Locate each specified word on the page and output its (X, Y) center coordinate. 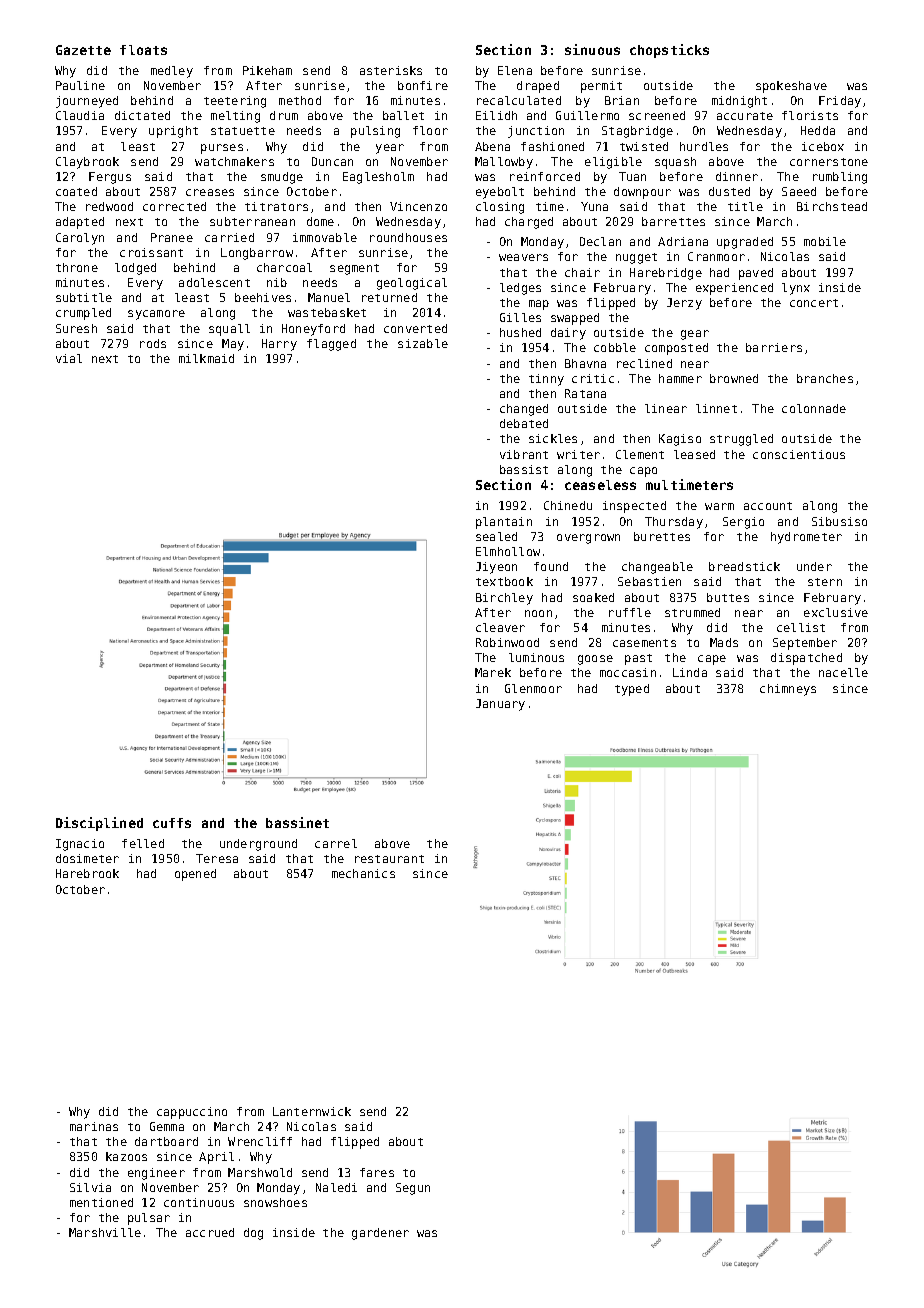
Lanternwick (312, 1111)
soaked (593, 597)
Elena (515, 70)
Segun (413, 1189)
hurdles (704, 146)
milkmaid (206, 358)
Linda (690, 672)
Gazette (83, 50)
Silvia (90, 1187)
